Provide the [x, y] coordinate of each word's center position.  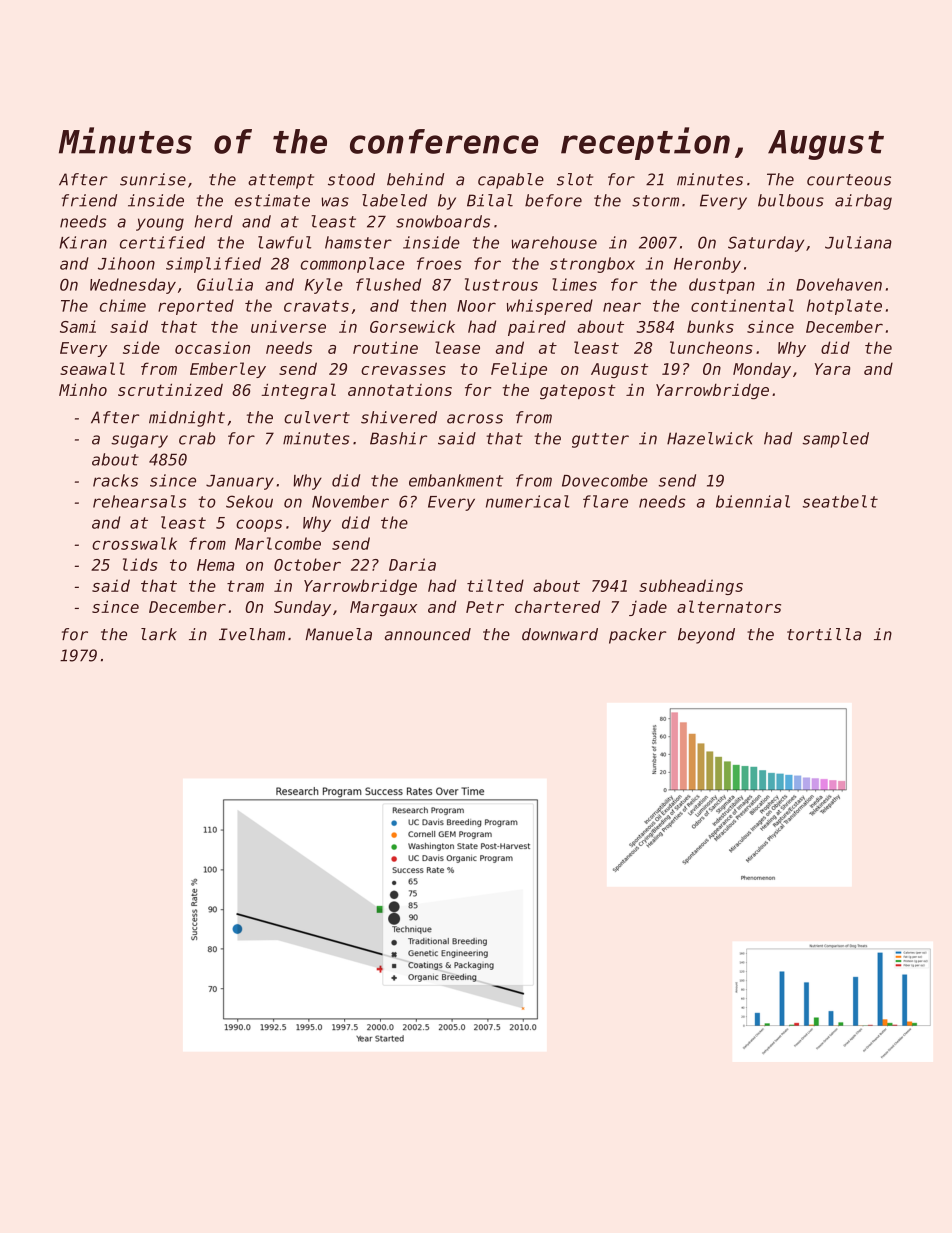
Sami [78, 326]
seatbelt [840, 501]
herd [214, 221]
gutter [600, 440]
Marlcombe [278, 543]
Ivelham [252, 634]
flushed [388, 284]
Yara [832, 369]
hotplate [844, 307]
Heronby [707, 265]
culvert [317, 417]
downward [560, 634]
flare [605, 501]
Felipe [519, 370]
